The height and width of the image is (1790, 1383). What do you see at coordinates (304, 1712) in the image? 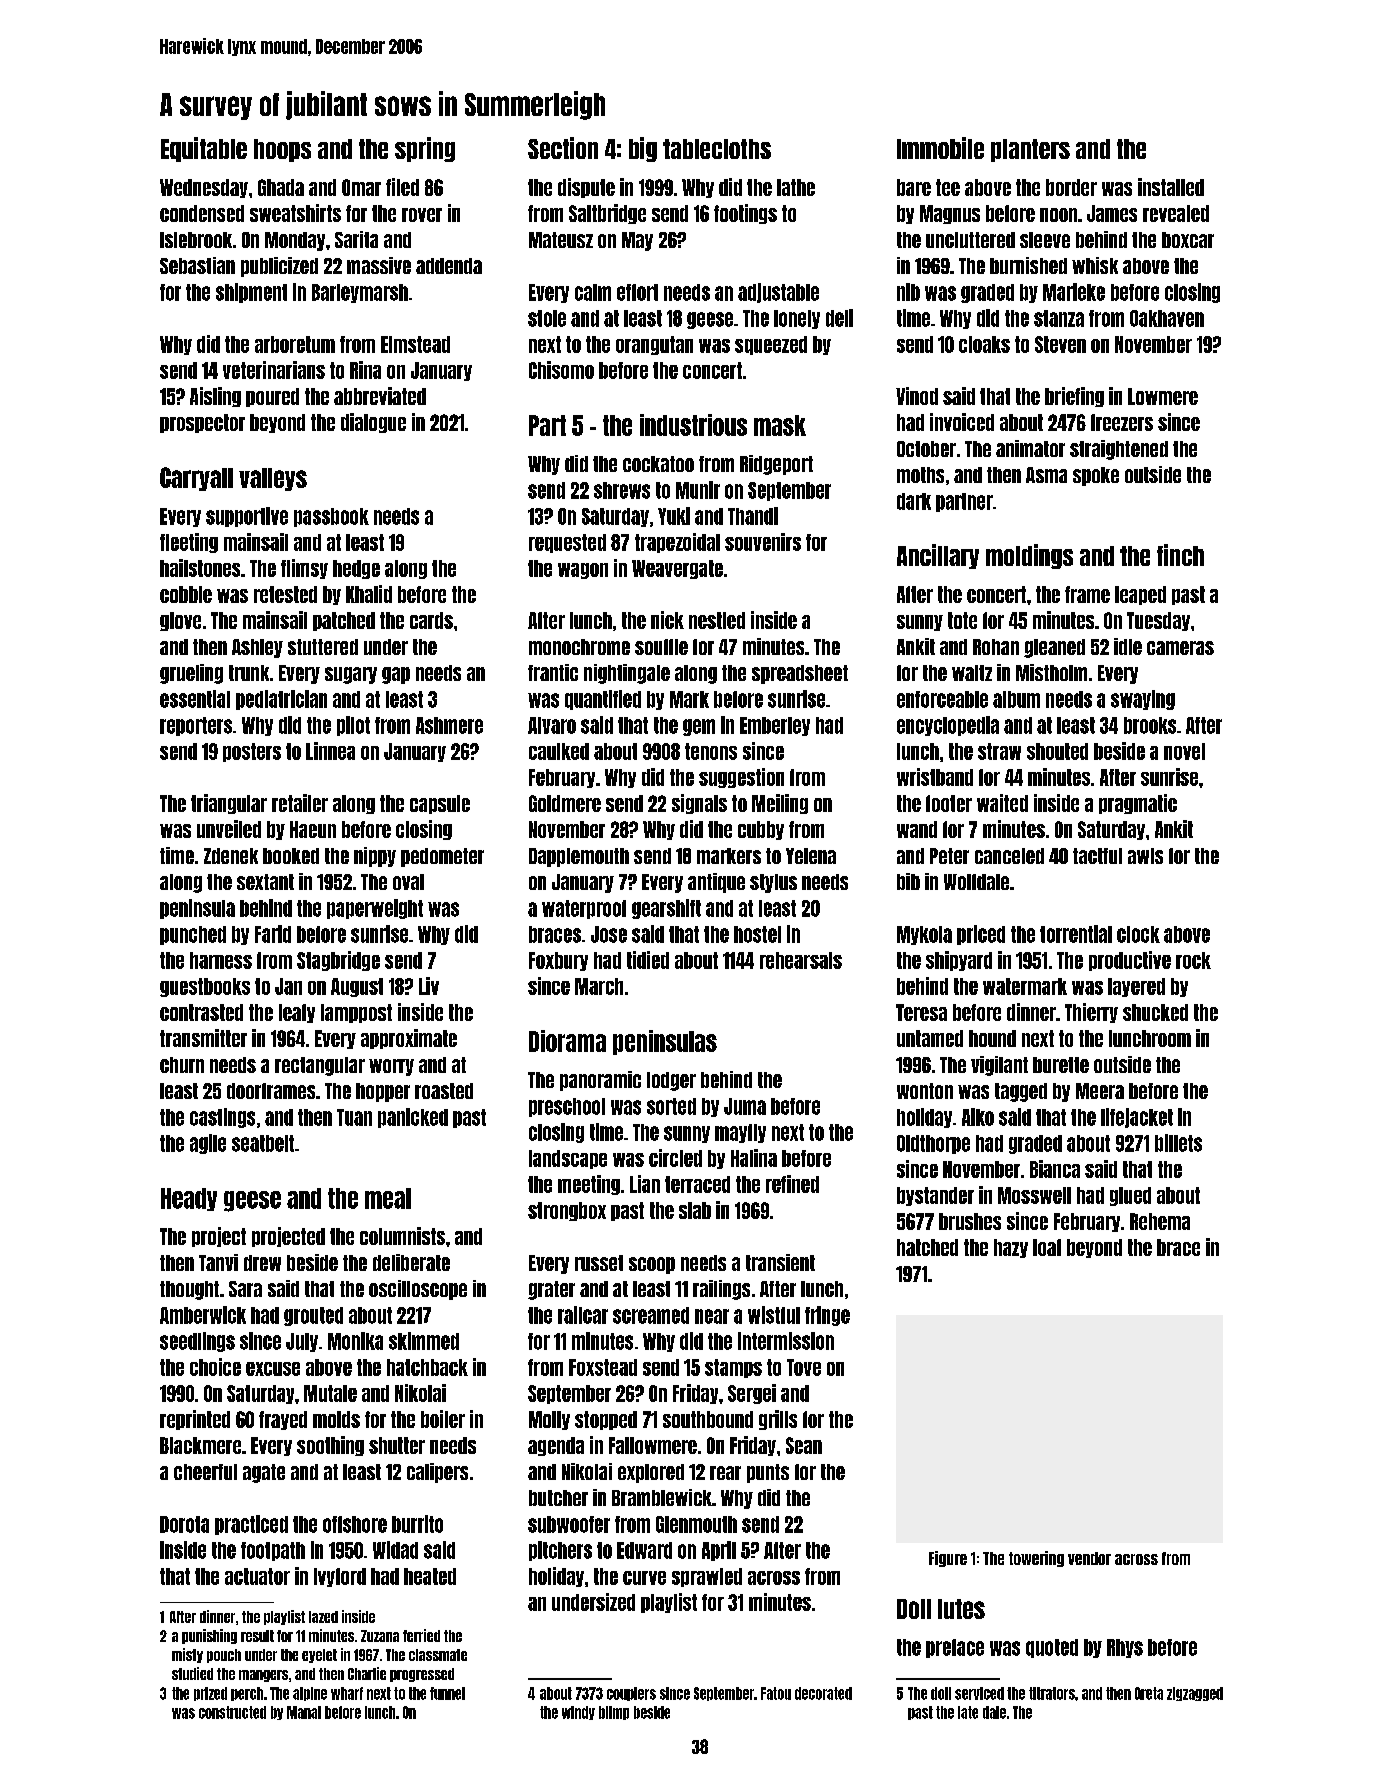
I see `Manal` at bounding box center [304, 1712].
